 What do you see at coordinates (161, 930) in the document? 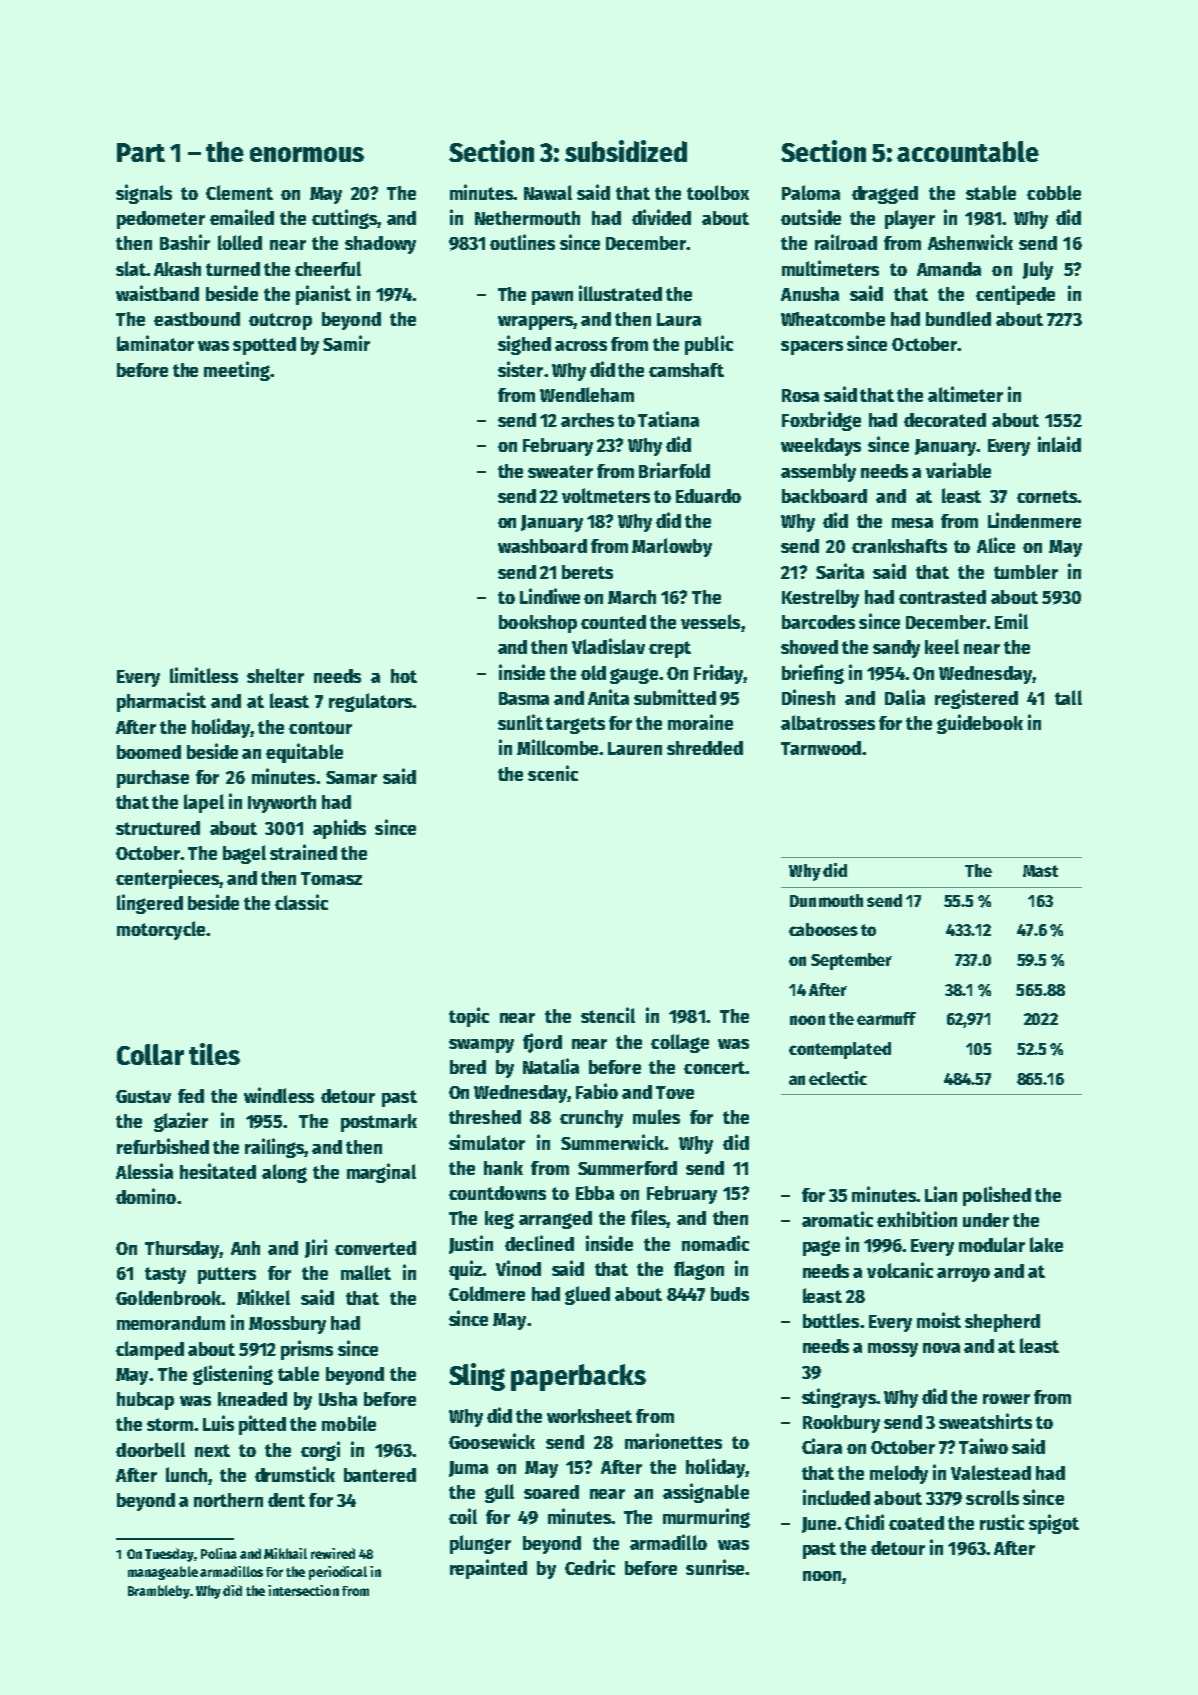
I see `motorcycle` at bounding box center [161, 930].
